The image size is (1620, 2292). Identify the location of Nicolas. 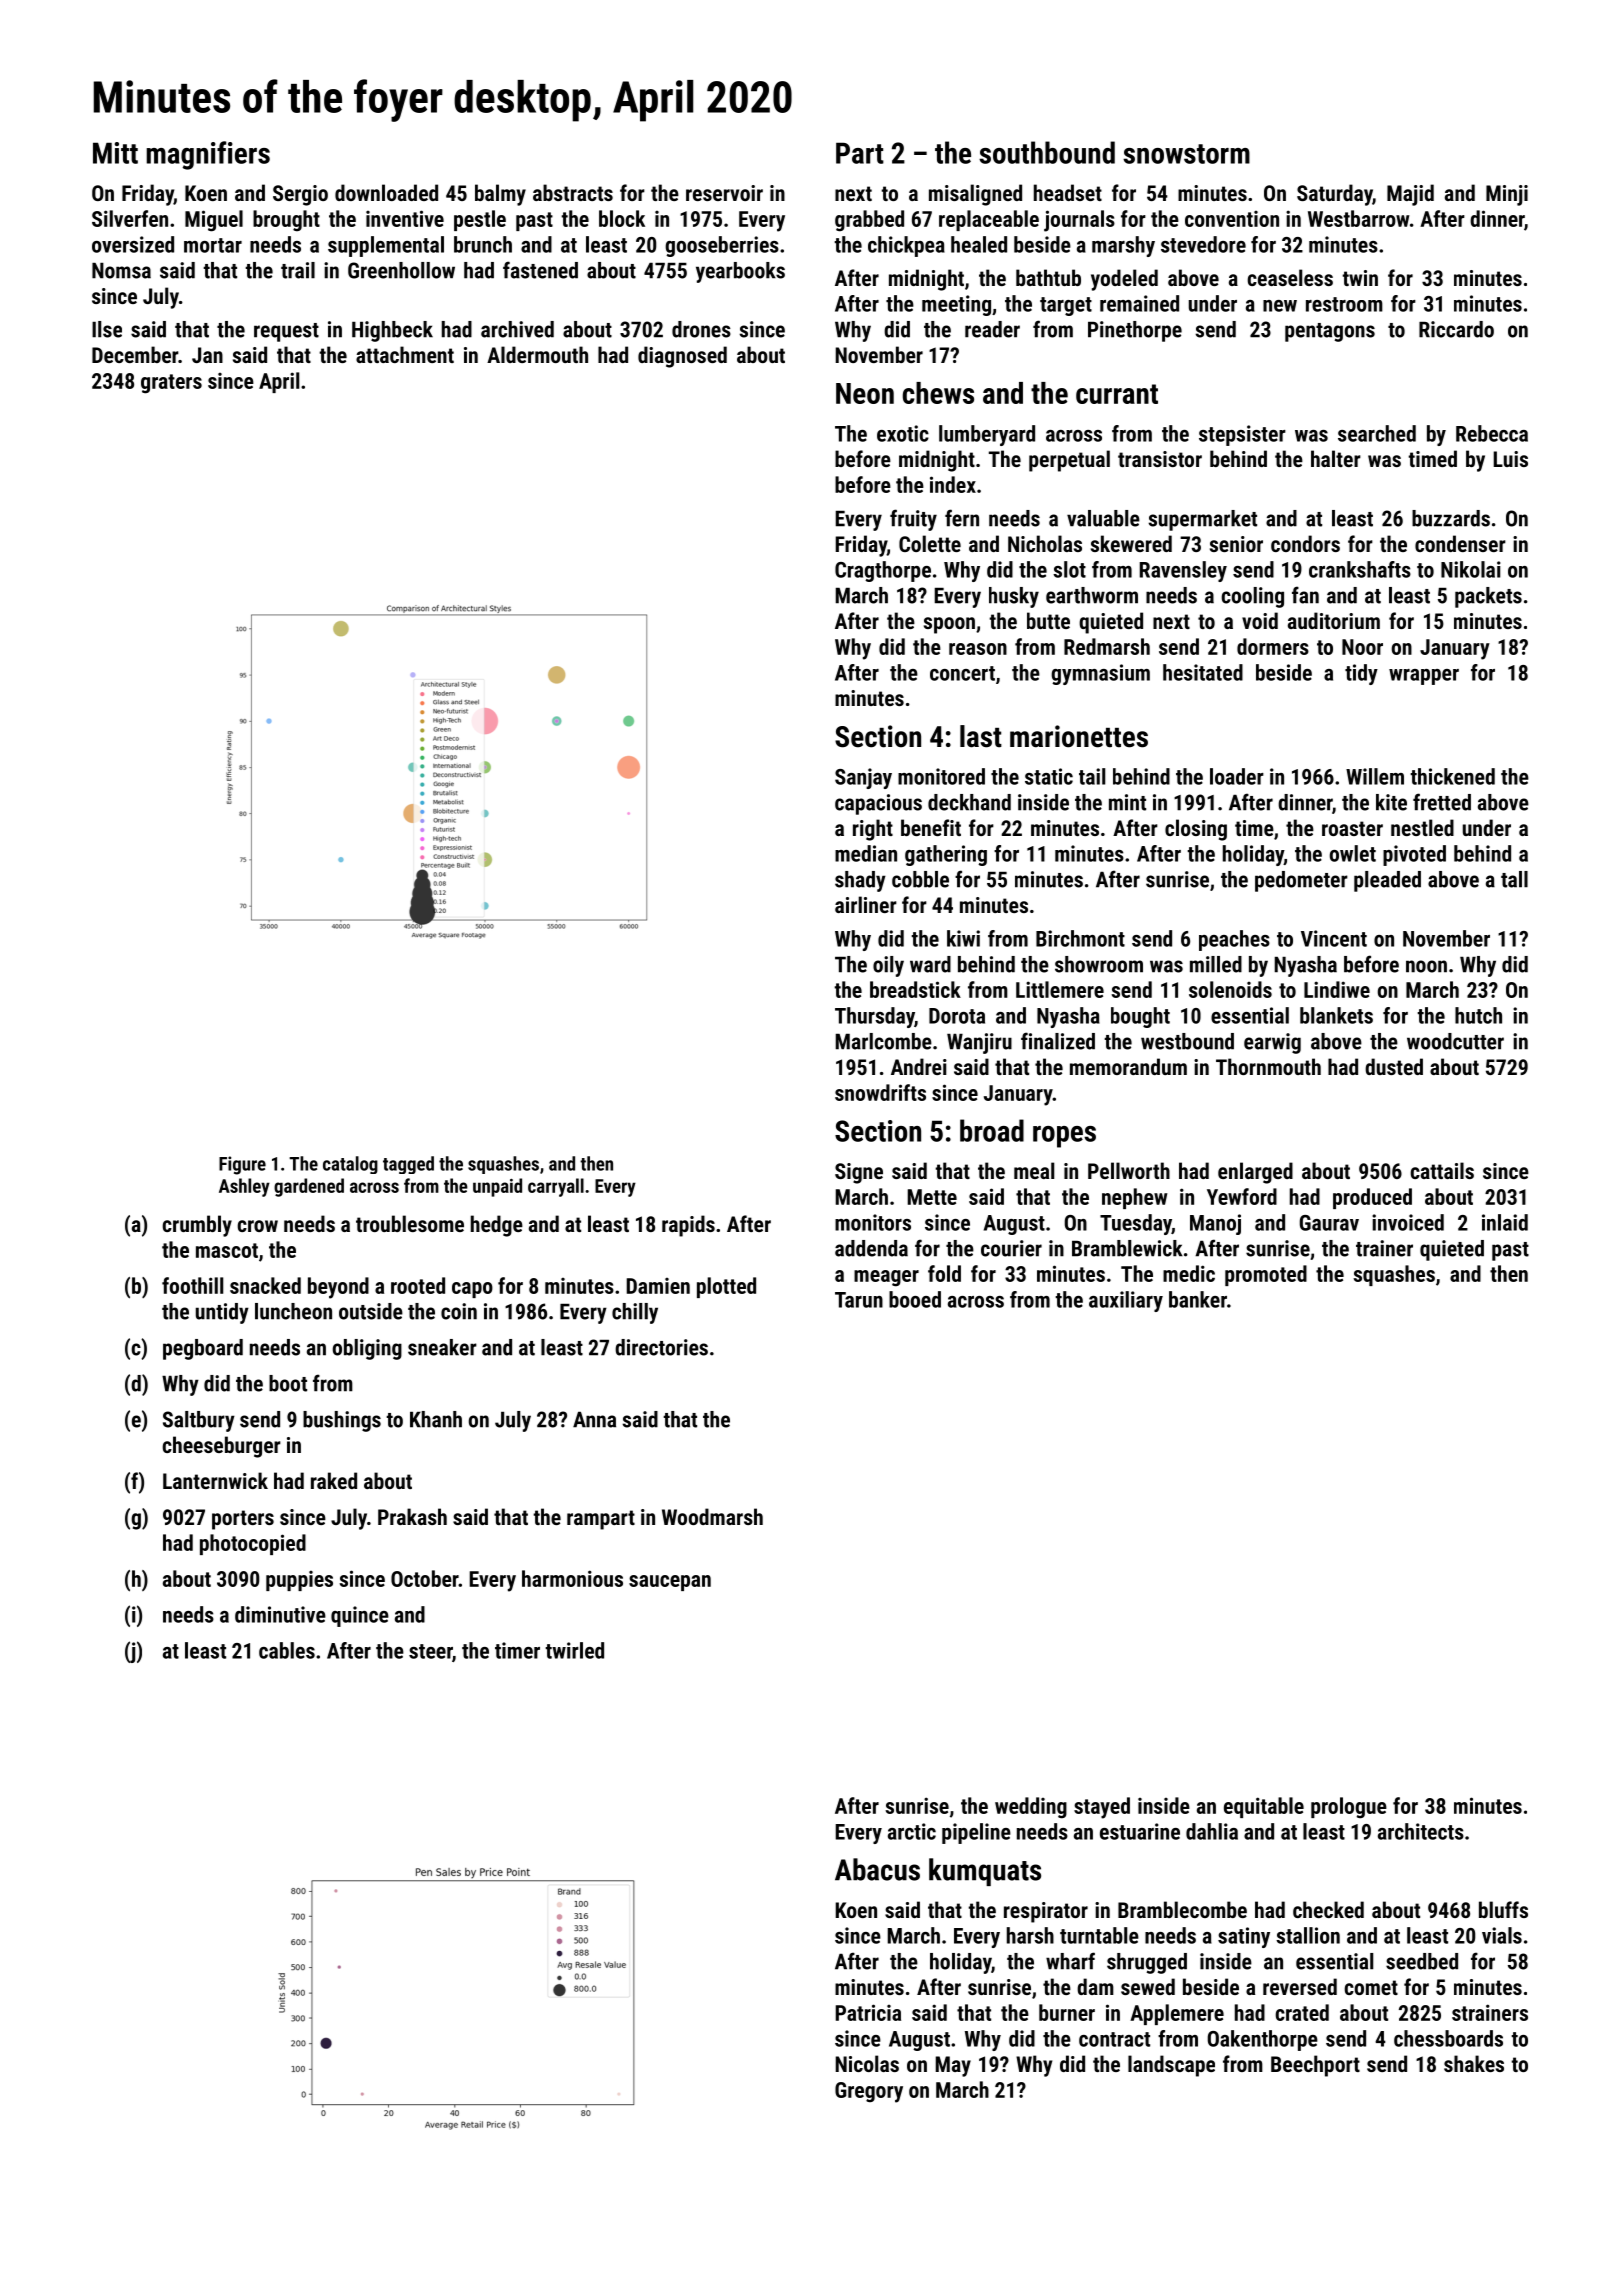
(867, 2063).
